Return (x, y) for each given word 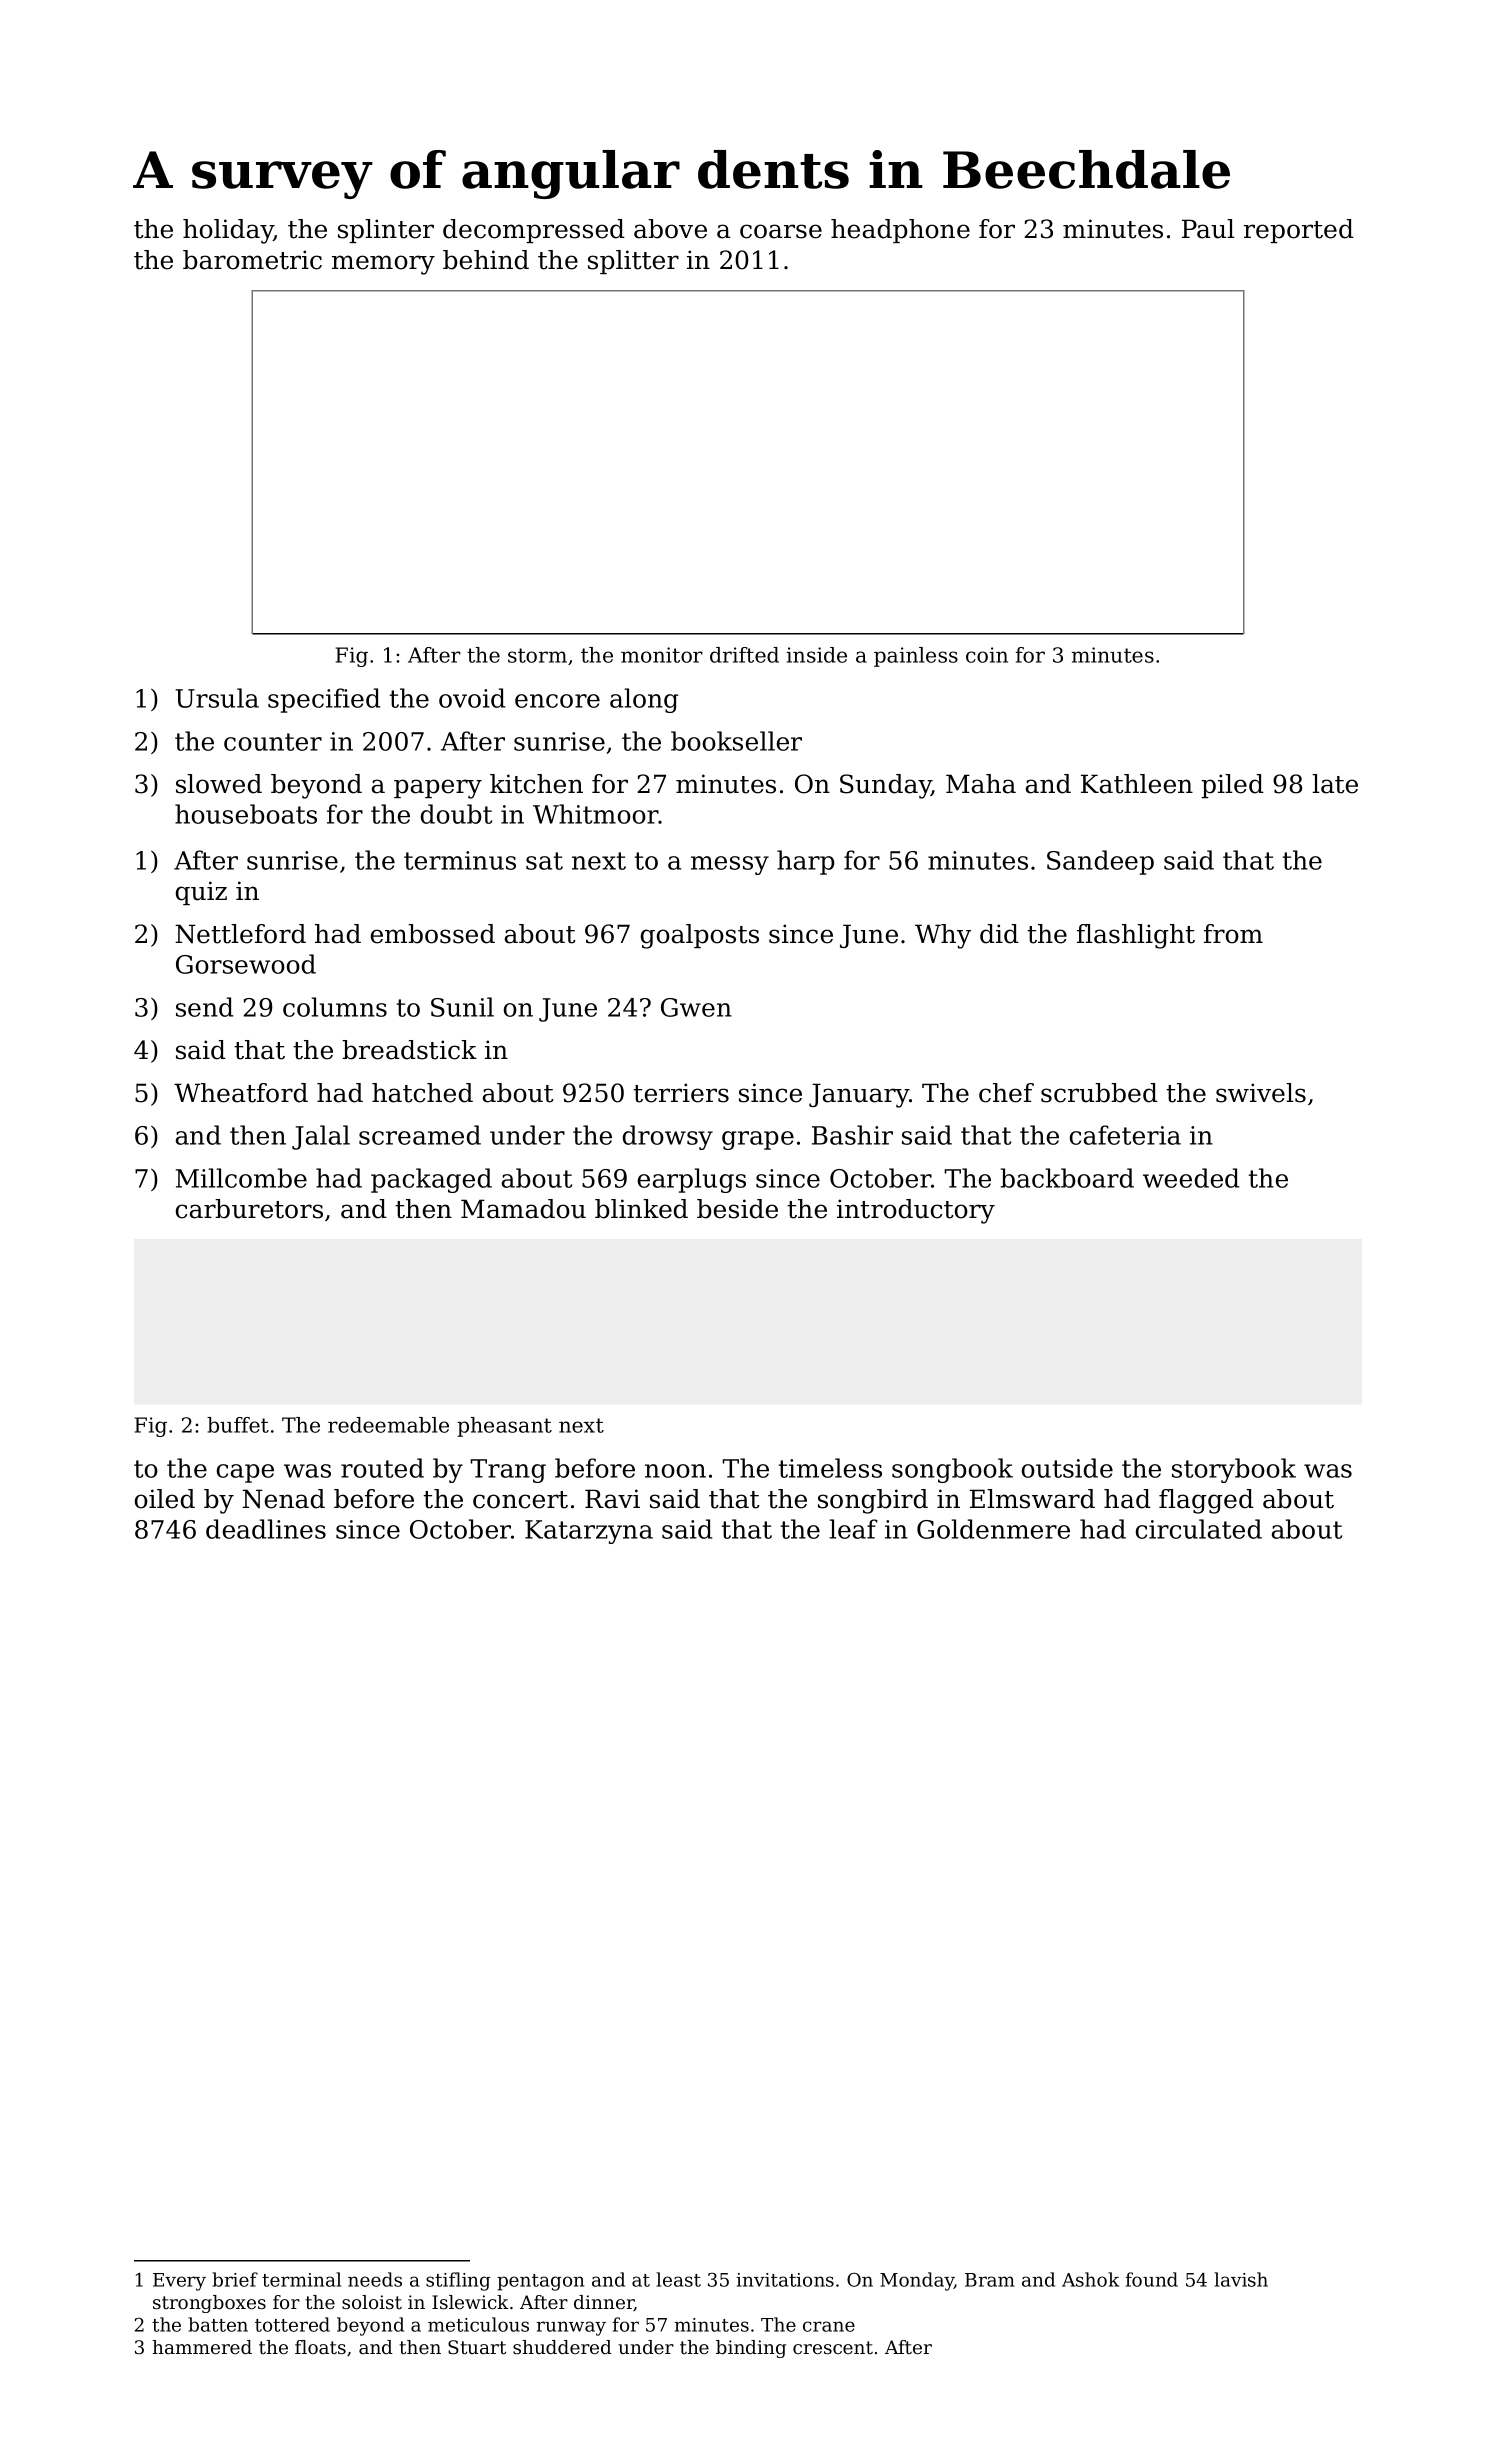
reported (1299, 231)
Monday (917, 2281)
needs (375, 2279)
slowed (219, 784)
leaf (854, 1529)
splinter (386, 231)
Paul (1208, 229)
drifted (744, 655)
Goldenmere (993, 1529)
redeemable (388, 1425)
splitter (633, 262)
